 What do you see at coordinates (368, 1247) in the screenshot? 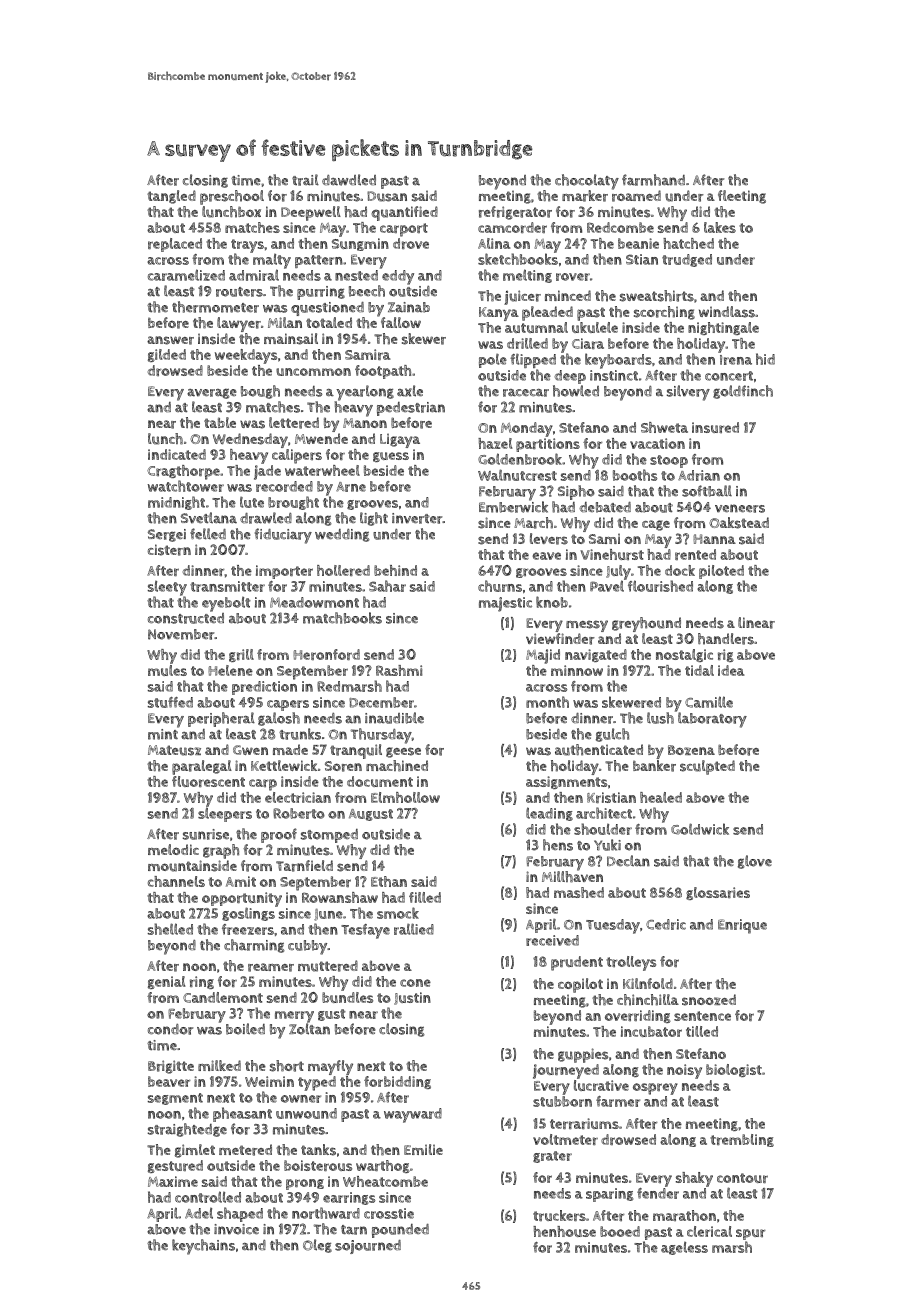
I see `sojourned` at bounding box center [368, 1247].
